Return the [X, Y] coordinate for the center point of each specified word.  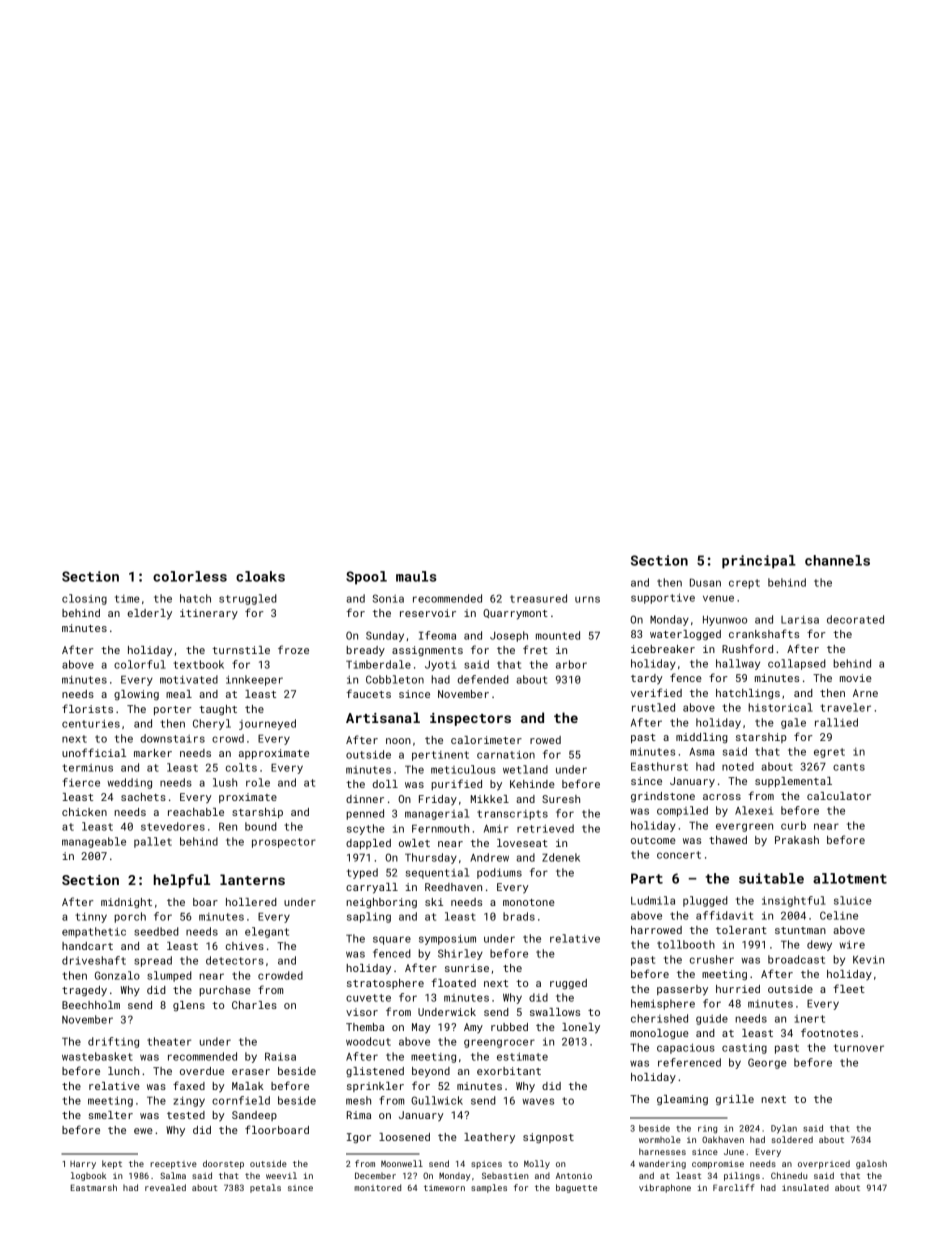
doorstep [223, 1164]
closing [84, 599]
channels [837, 560]
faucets [368, 693]
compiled [682, 811]
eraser [251, 1072]
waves [538, 1101]
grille [735, 1100]
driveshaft [94, 960]
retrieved [545, 828]
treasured [538, 598]
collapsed [797, 664]
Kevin [868, 959]
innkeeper [254, 680]
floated [453, 982]
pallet [153, 842]
